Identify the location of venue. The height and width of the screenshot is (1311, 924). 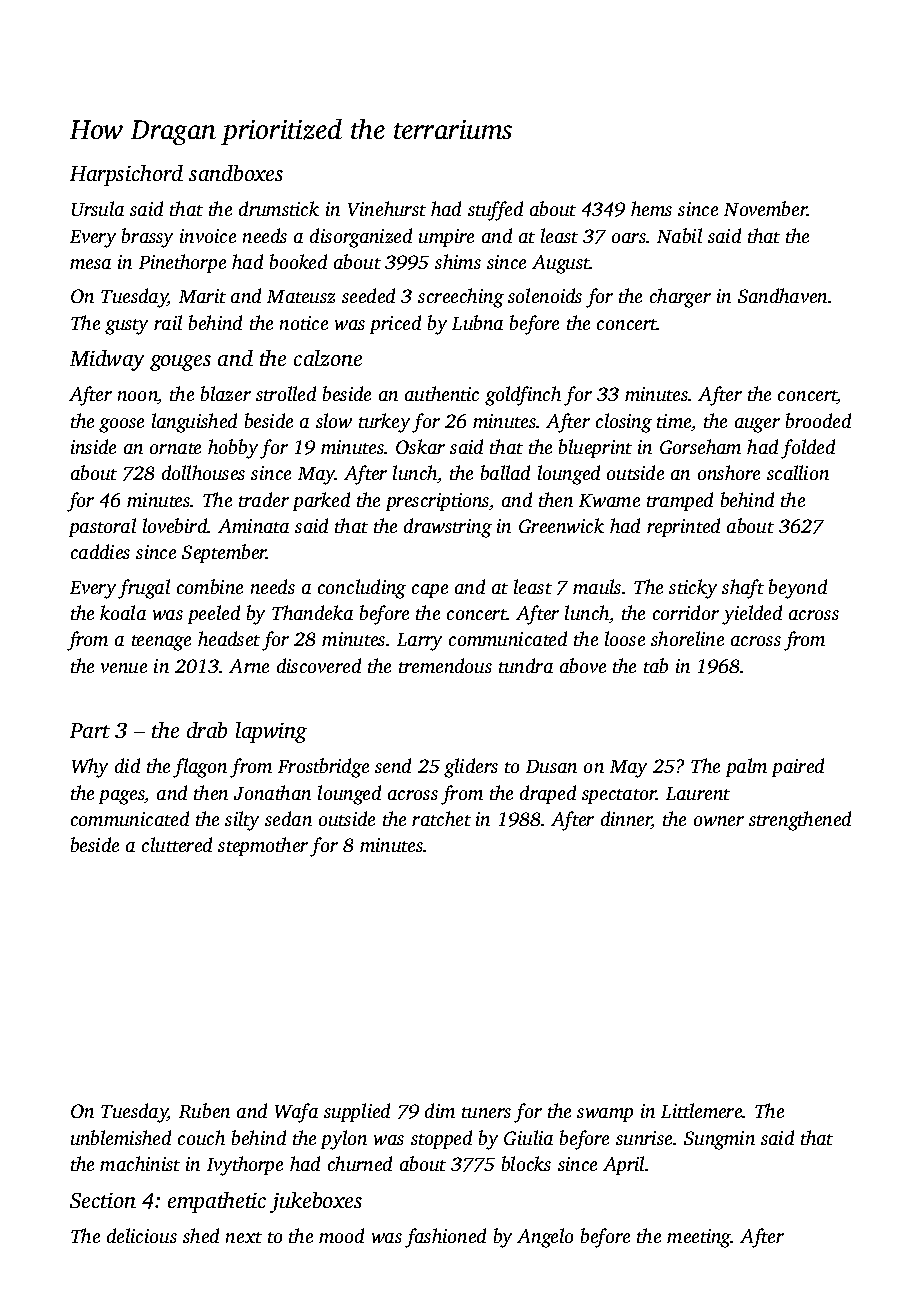
(124, 668).
